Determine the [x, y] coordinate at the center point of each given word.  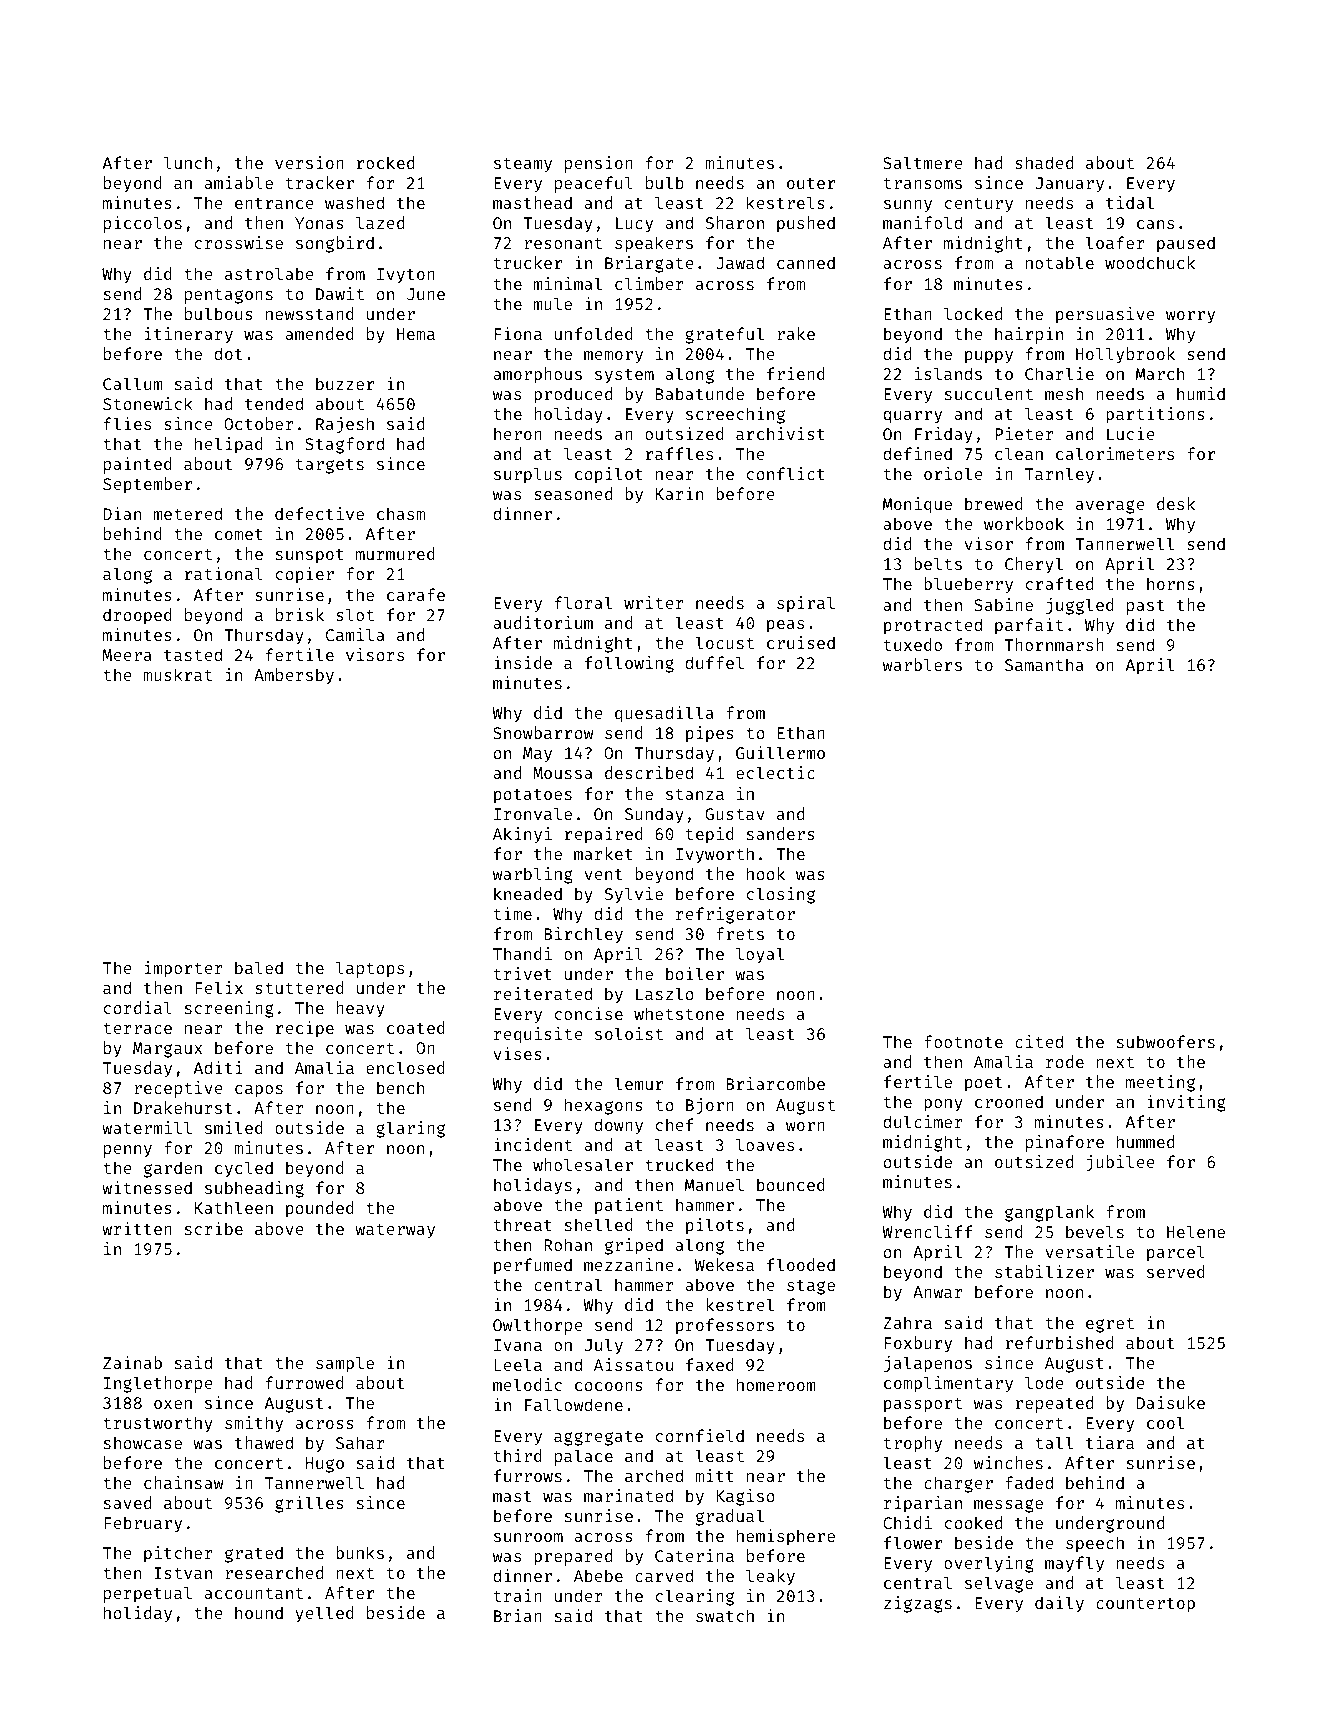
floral [583, 602]
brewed [994, 503]
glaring [410, 1129]
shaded [1044, 162]
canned [806, 262]
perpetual [148, 1594]
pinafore [1065, 1143]
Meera [127, 655]
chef [675, 1124]
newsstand [310, 313]
